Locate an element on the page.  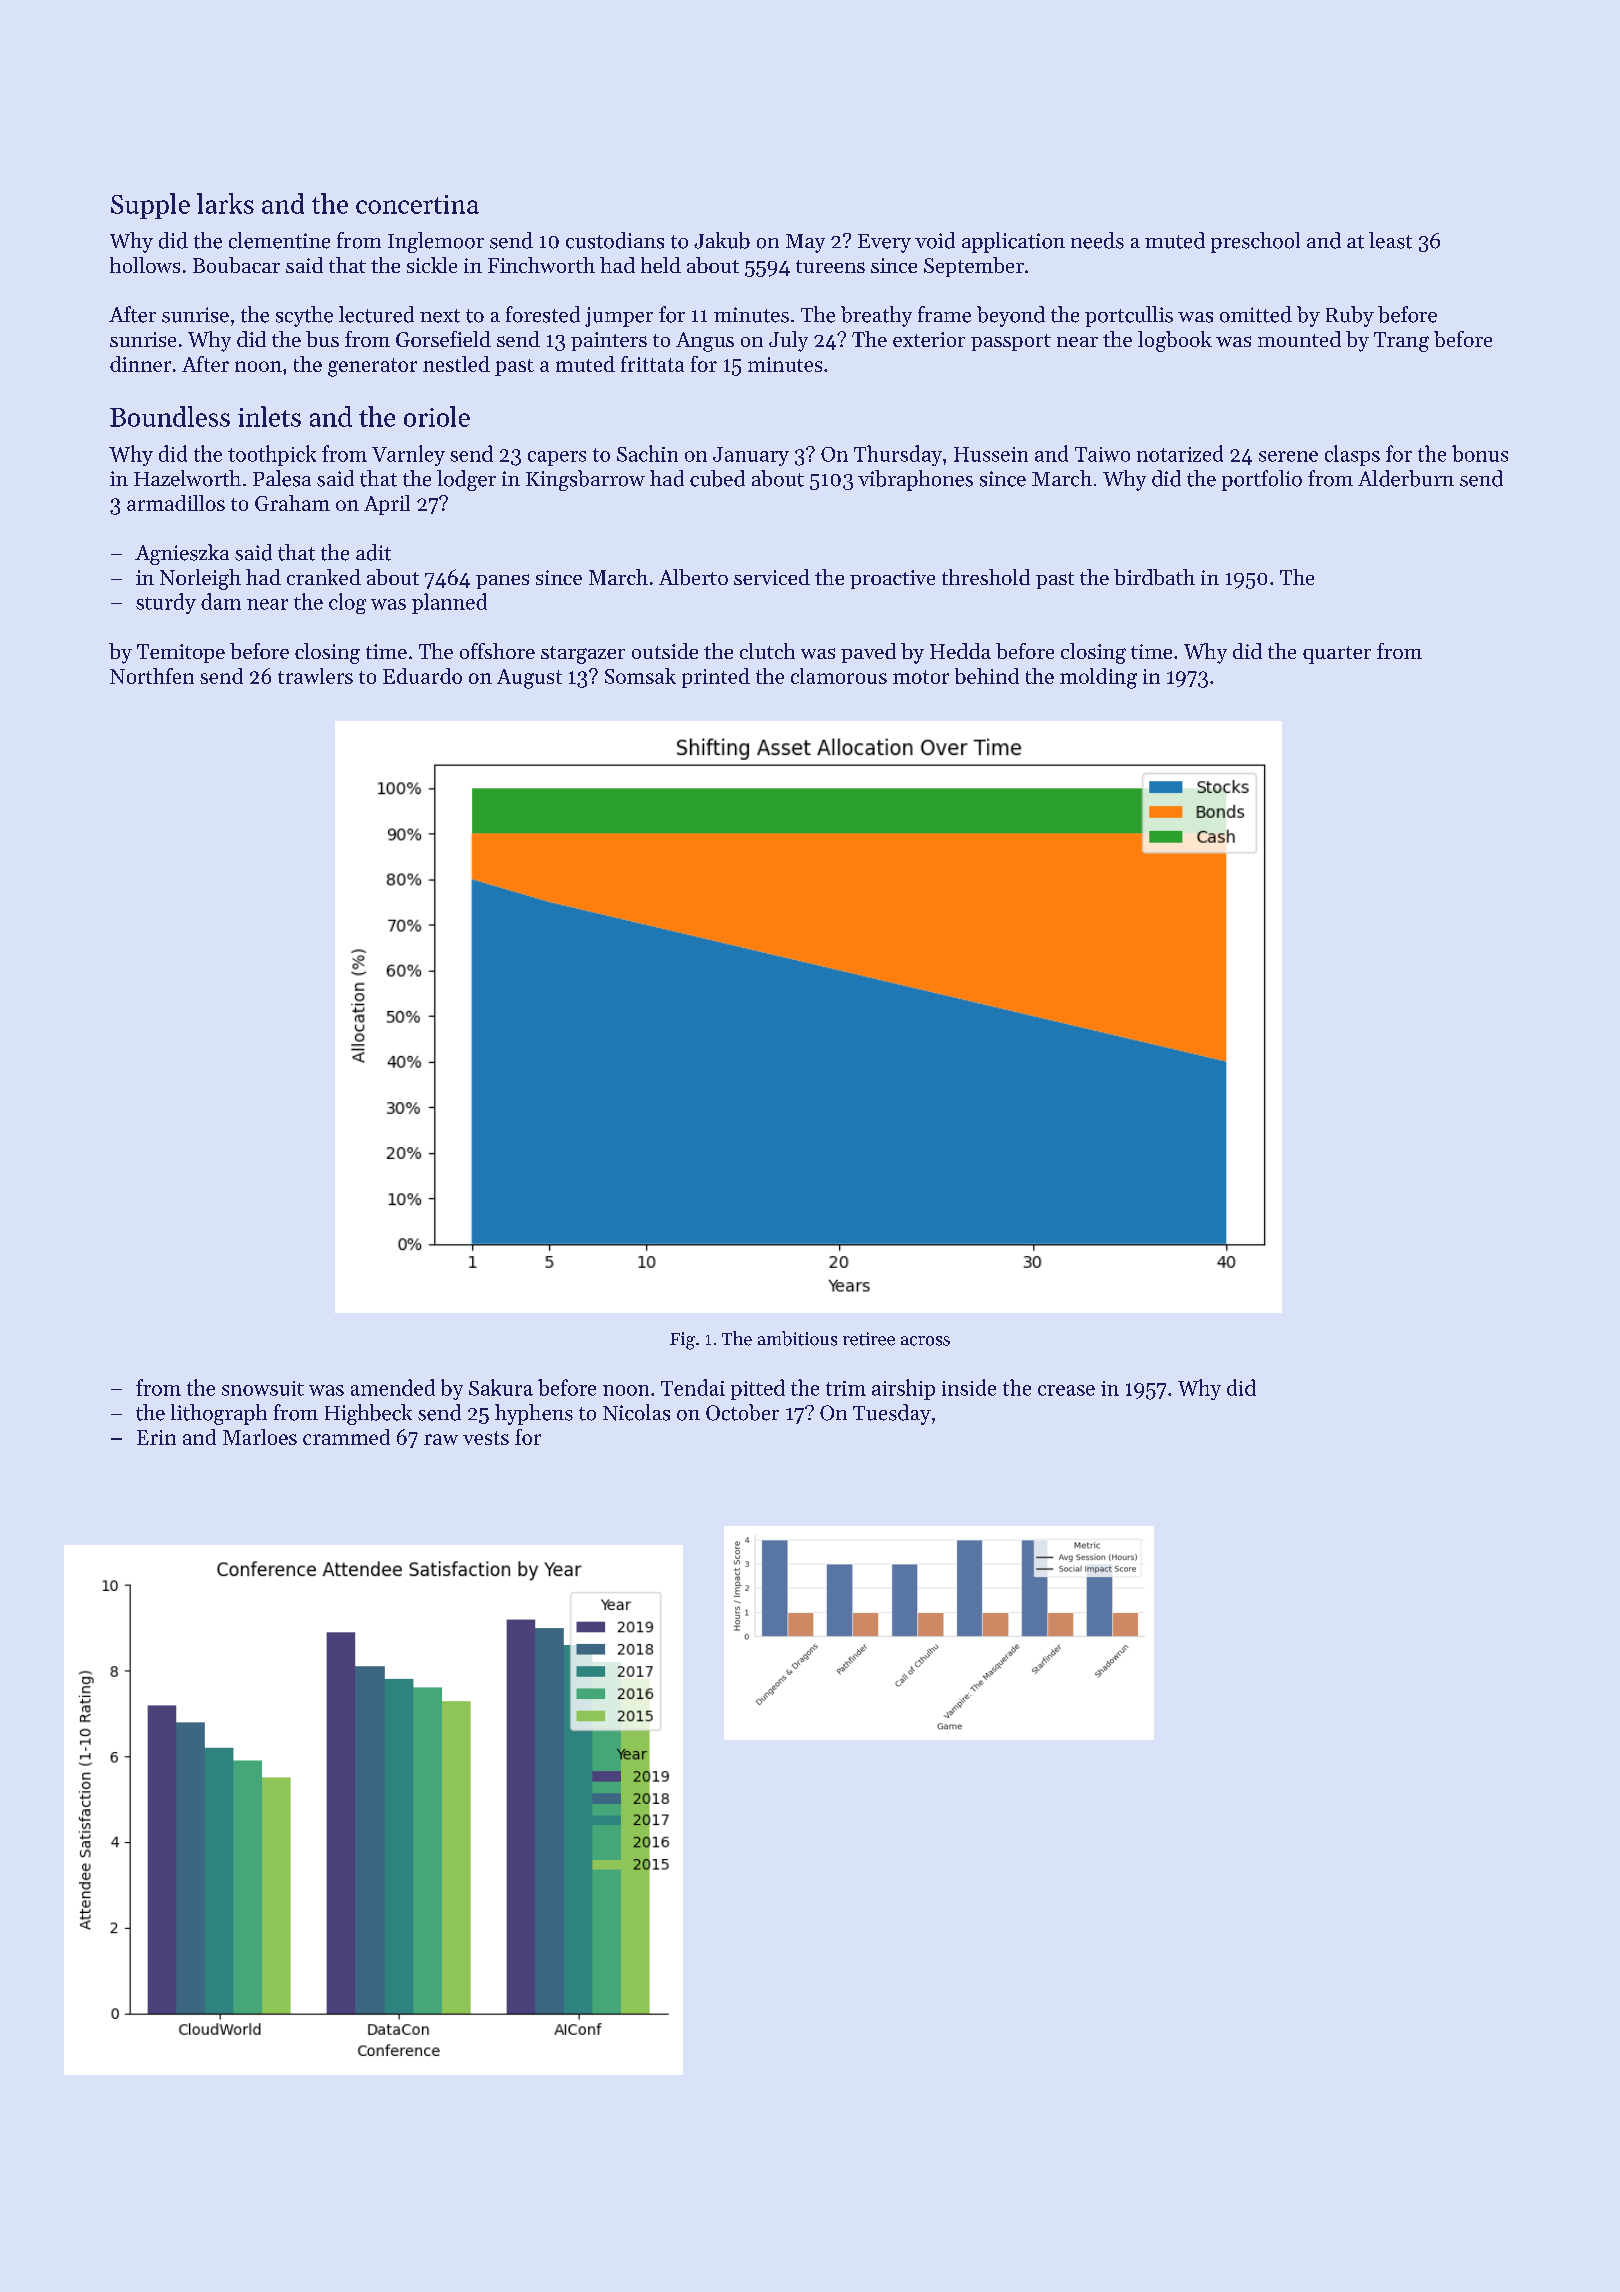
quarter is located at coordinates (1337, 655).
